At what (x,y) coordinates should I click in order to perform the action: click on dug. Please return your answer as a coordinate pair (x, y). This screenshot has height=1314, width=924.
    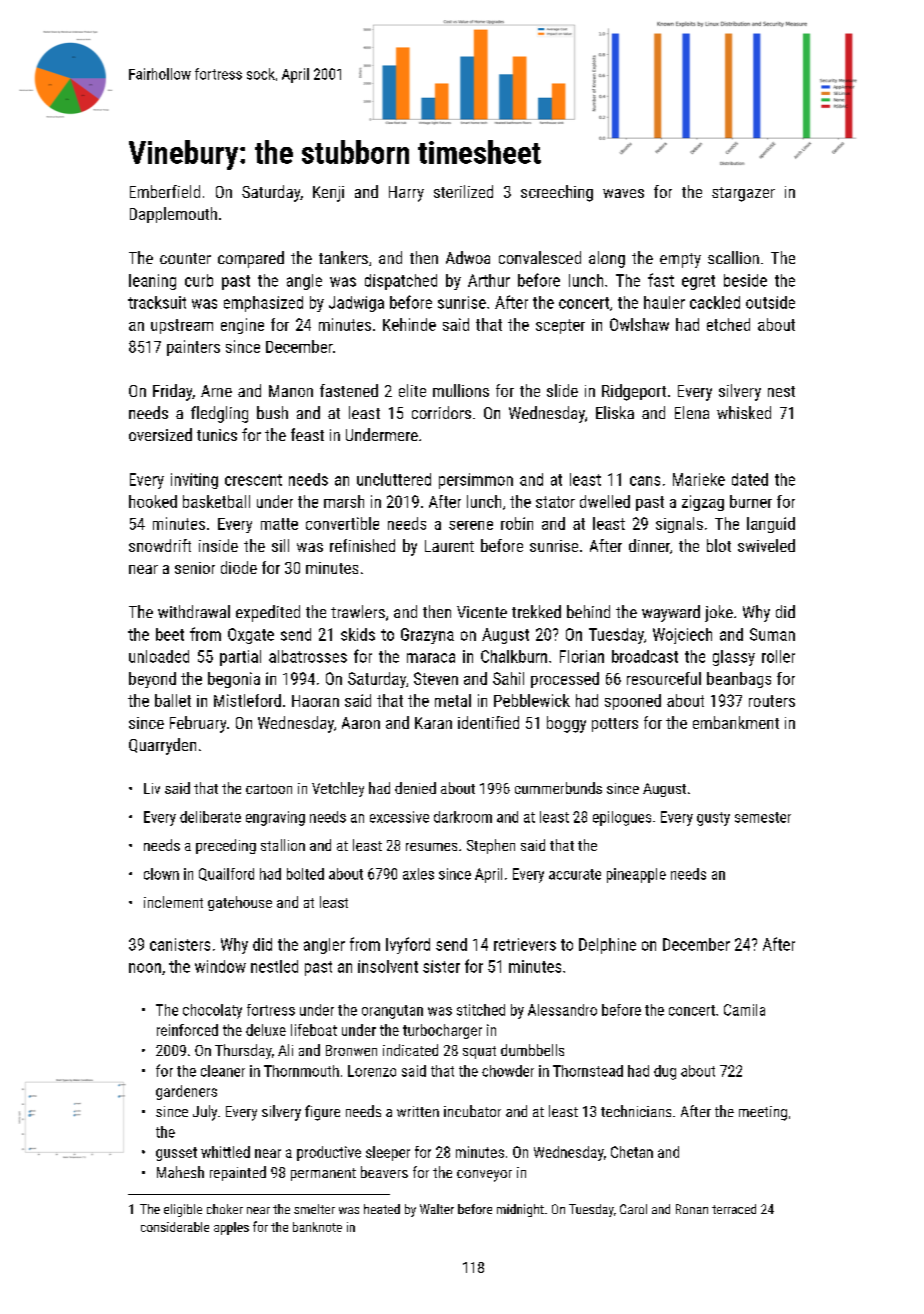
    Looking at the image, I should click on (665, 1072).
